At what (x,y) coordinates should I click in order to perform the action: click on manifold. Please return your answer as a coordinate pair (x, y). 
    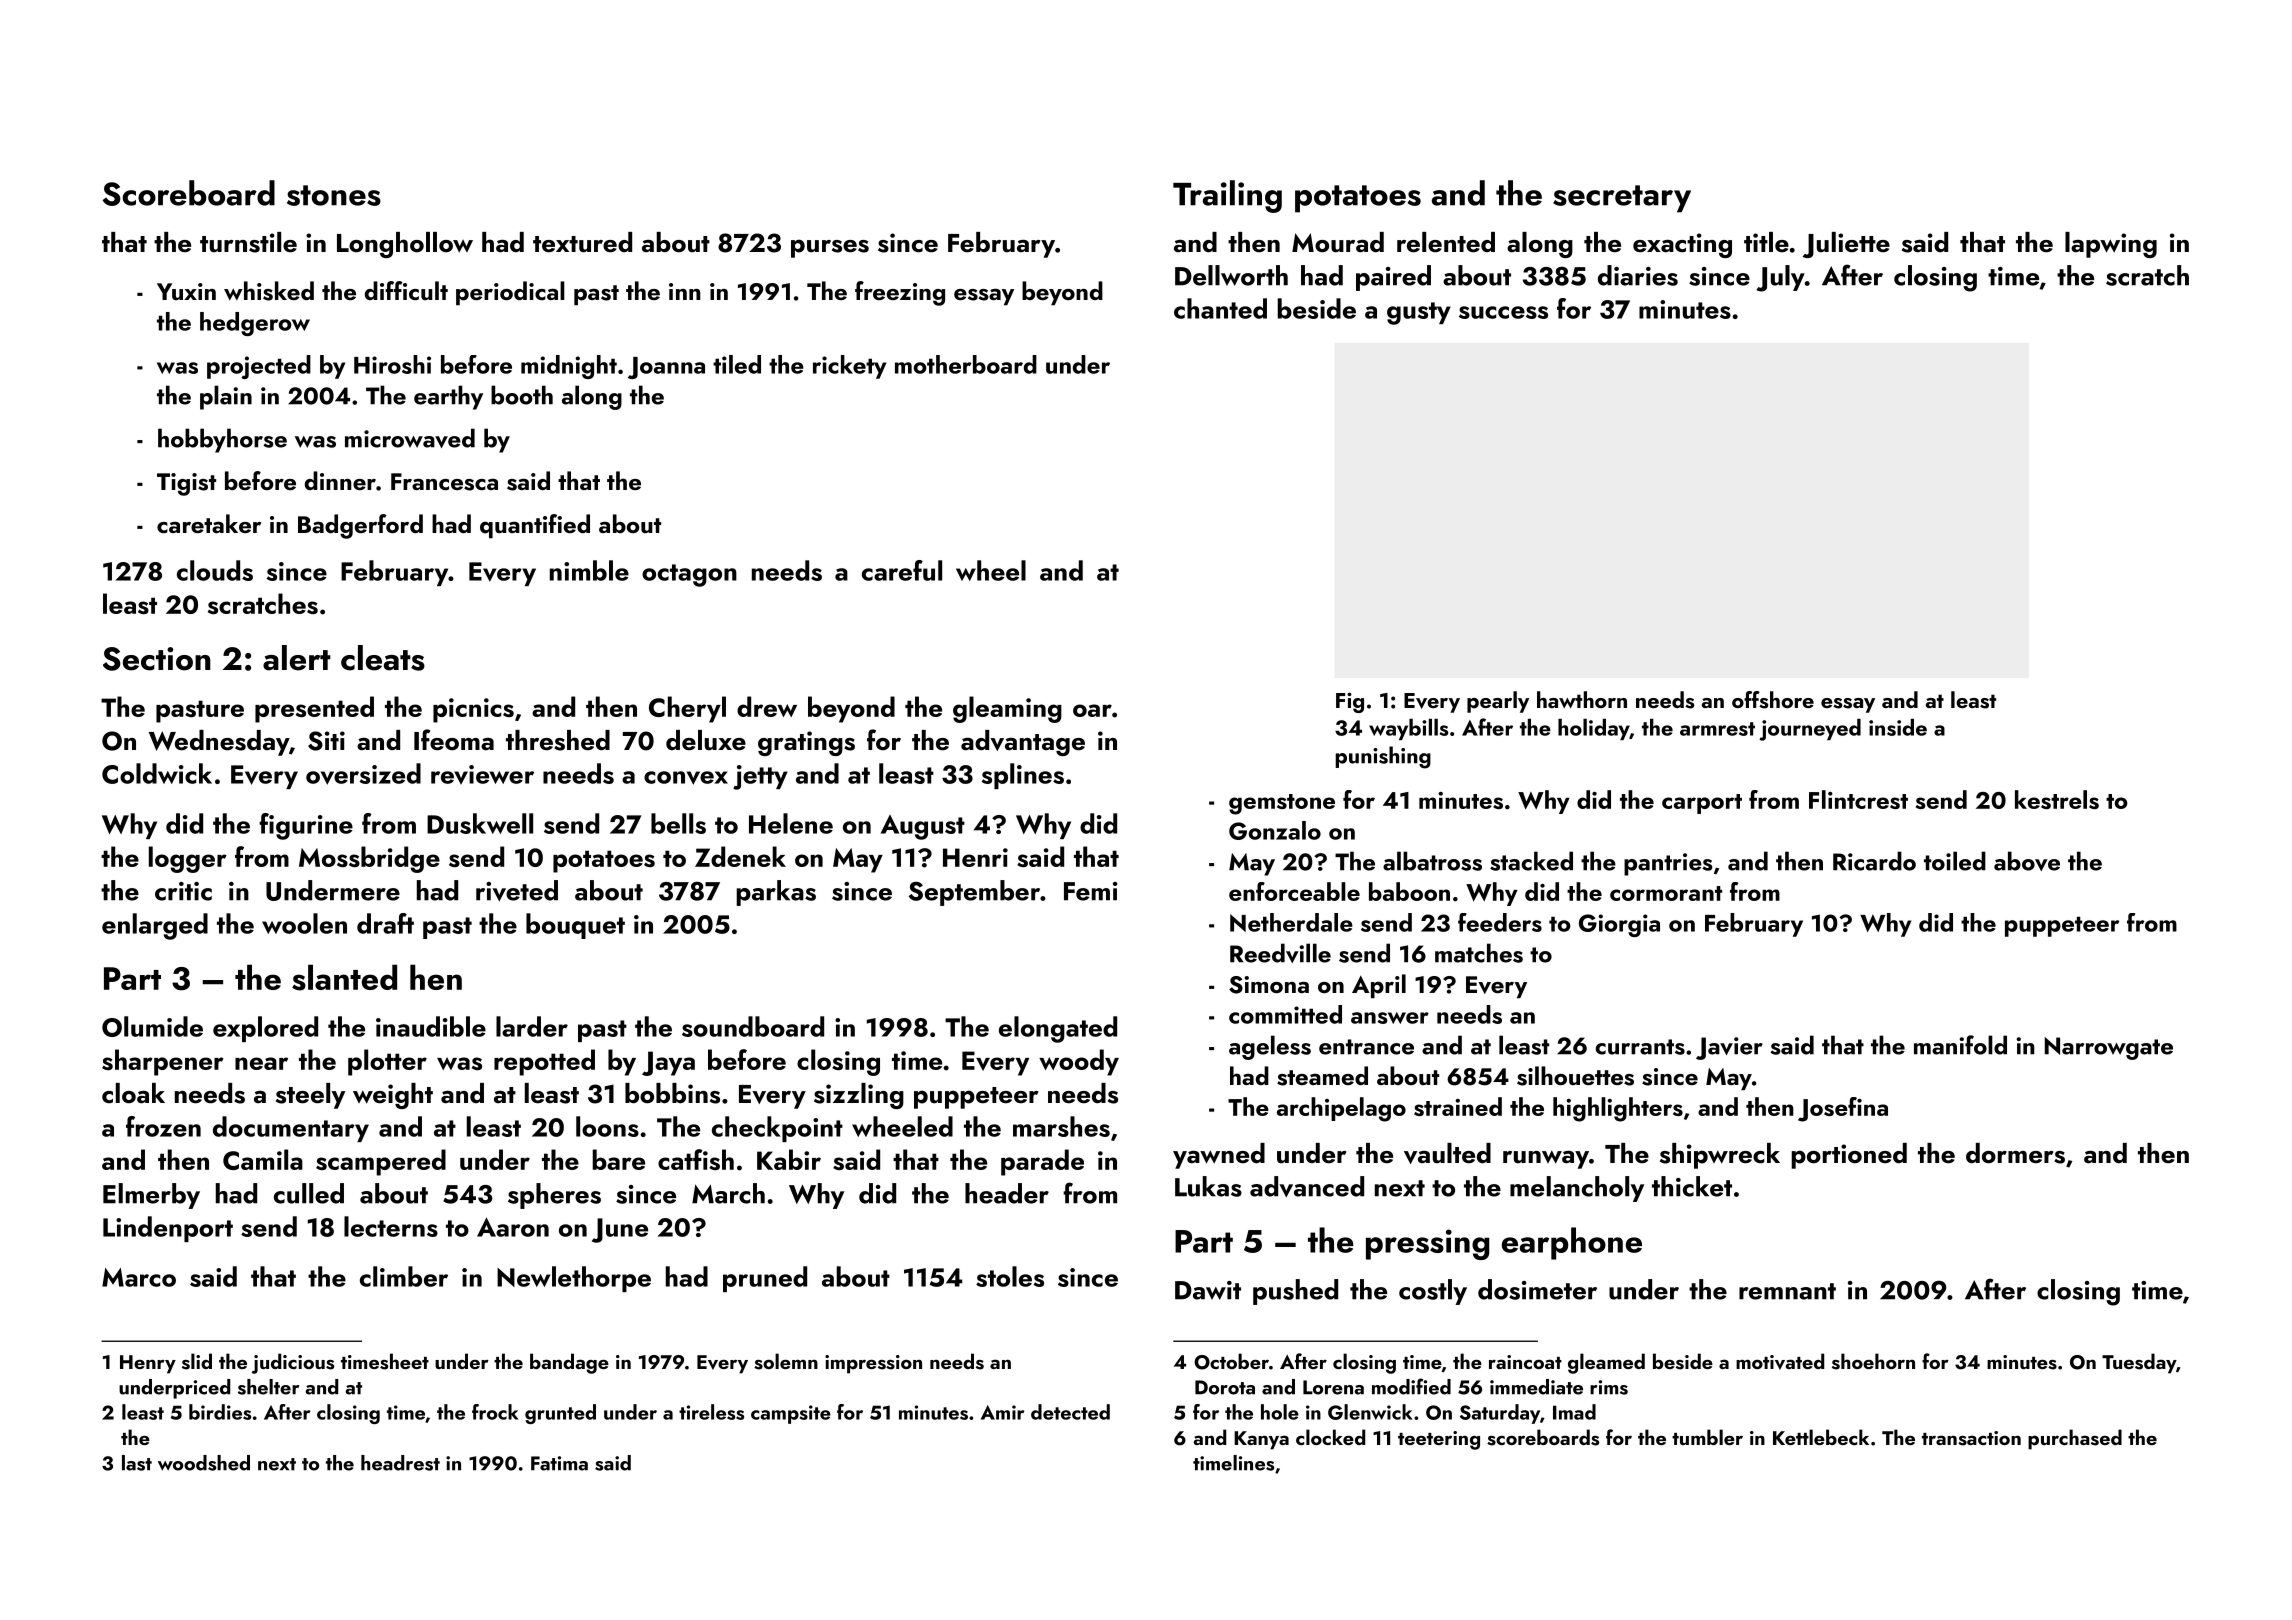
    Looking at the image, I should click on (1960, 1045).
